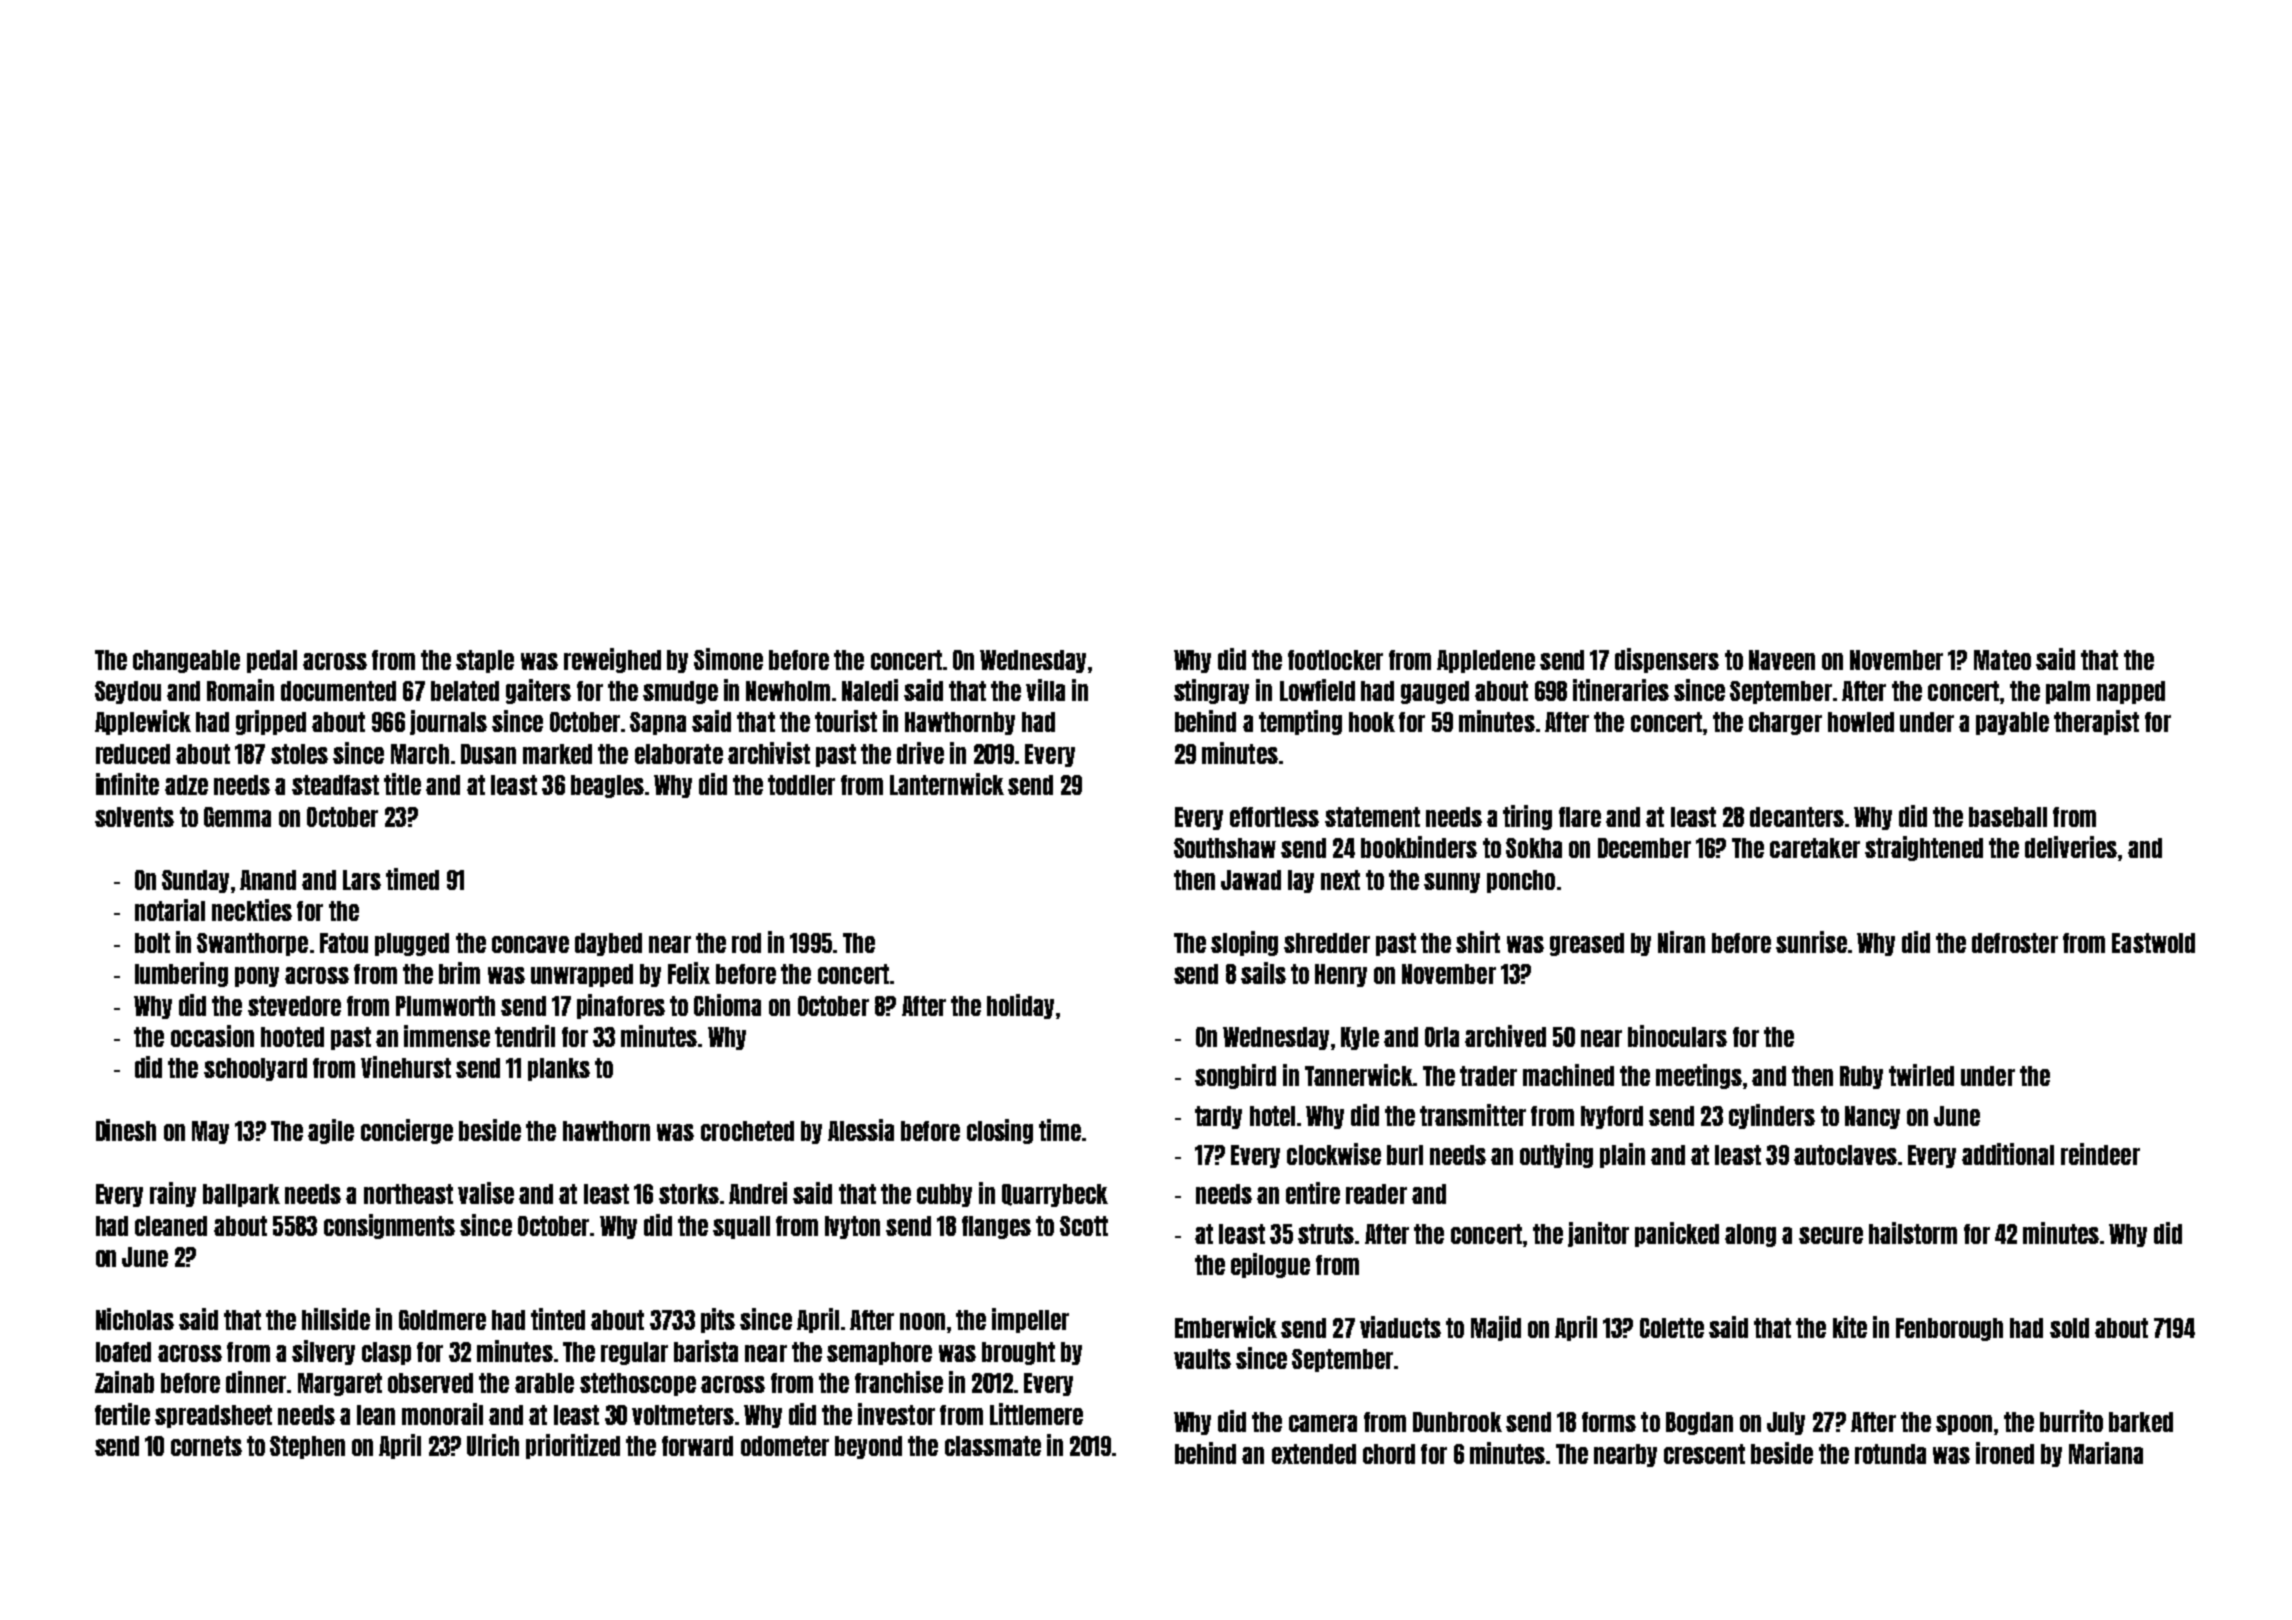 The width and height of the screenshot is (2292, 1620). What do you see at coordinates (1845, 1155) in the screenshot?
I see `autoclaves` at bounding box center [1845, 1155].
